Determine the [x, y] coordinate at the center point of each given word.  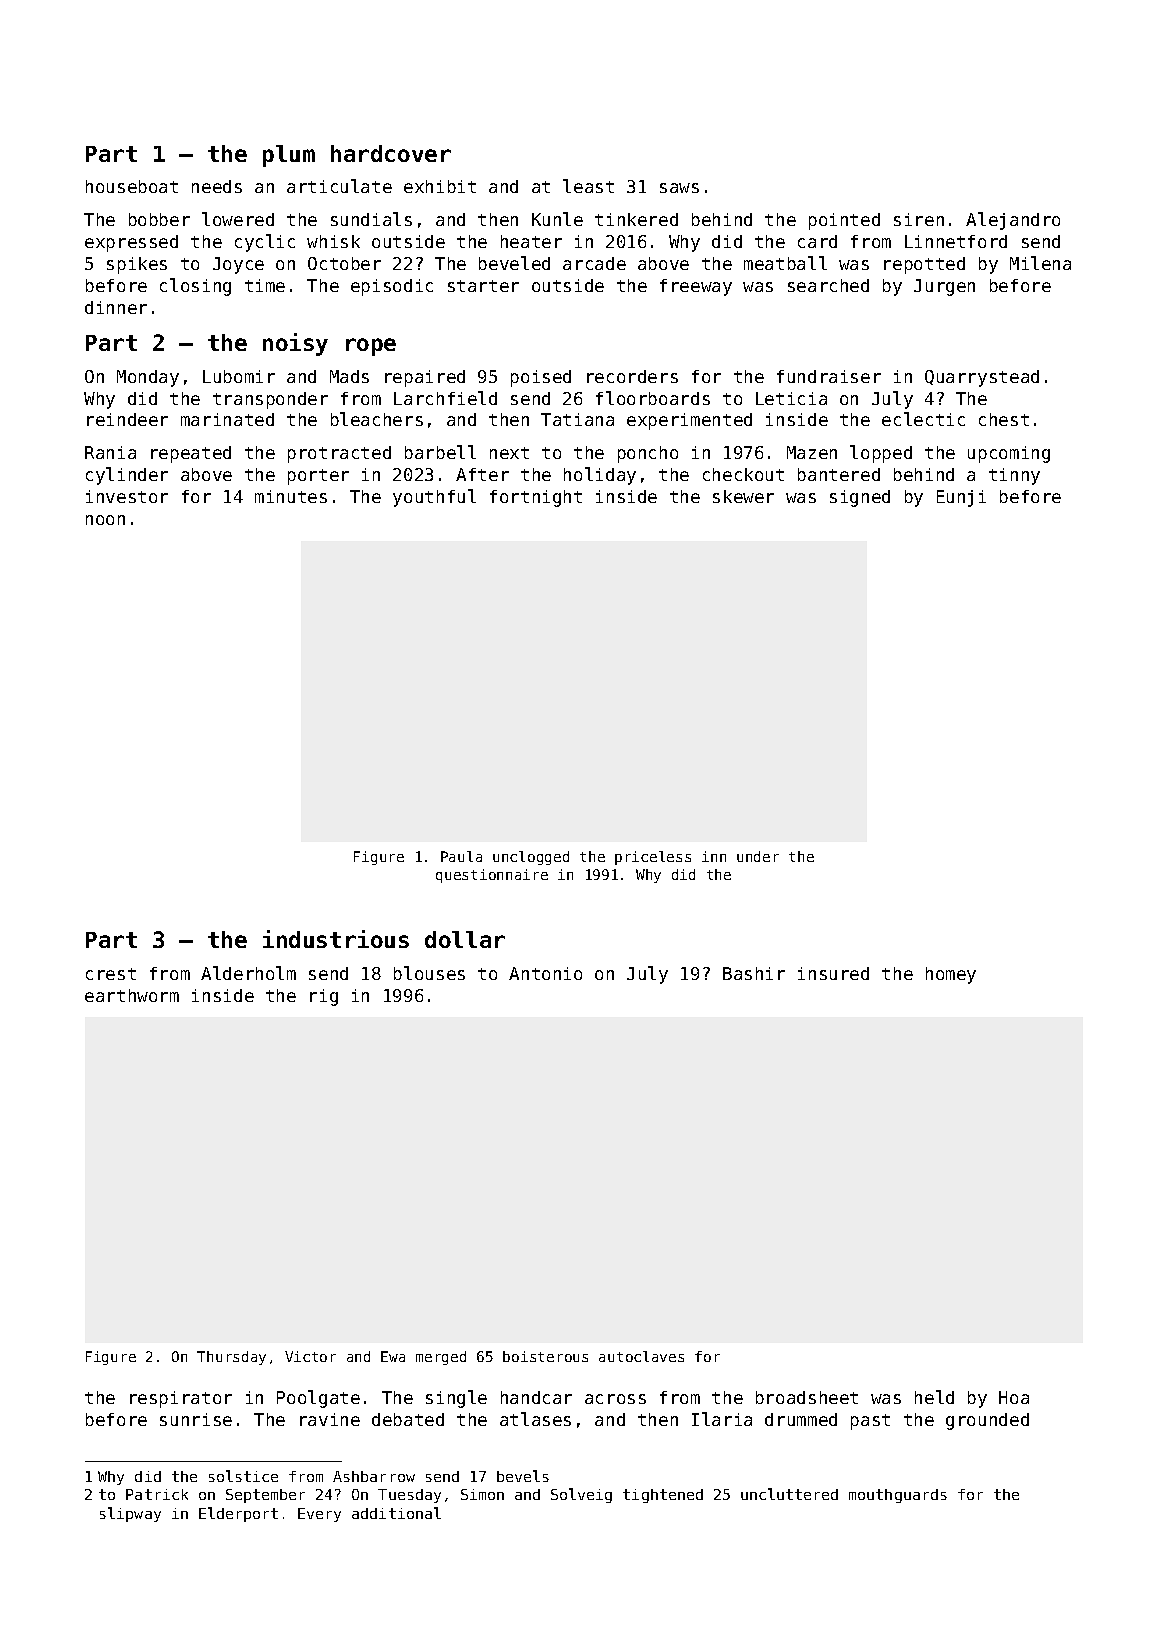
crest [111, 974]
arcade [594, 263]
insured [833, 973]
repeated [191, 454]
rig [324, 997]
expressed [131, 243]
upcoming [1009, 454]
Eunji [961, 498]
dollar [465, 939]
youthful [434, 498]
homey [951, 975]
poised [541, 378]
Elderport [238, 1514]
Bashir [754, 973]
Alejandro [1013, 221]
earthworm [132, 995]
